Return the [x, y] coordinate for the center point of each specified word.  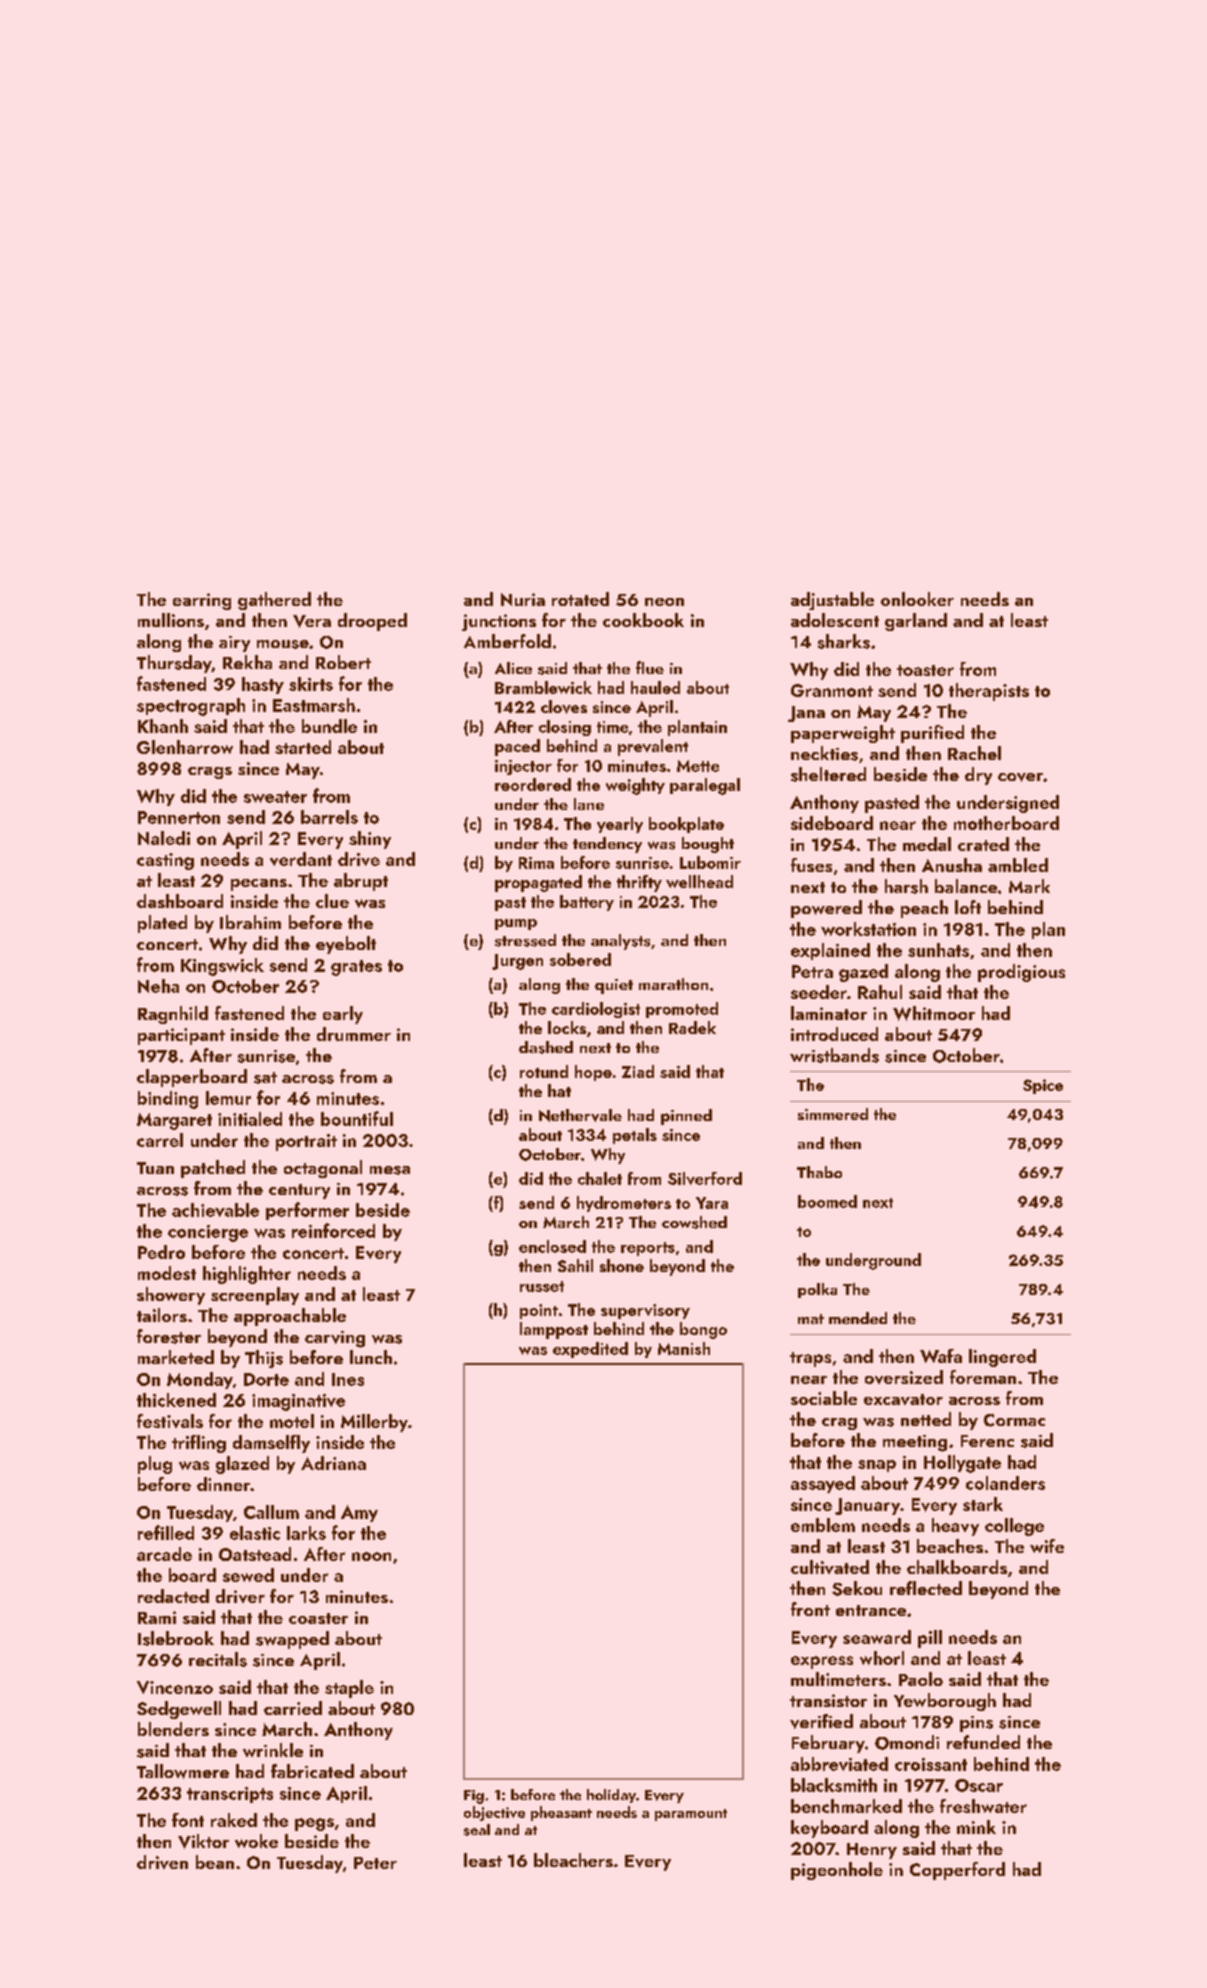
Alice [513, 668]
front [810, 1609]
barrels [329, 817]
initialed [250, 1119]
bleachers [573, 1860]
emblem [823, 1525]
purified [932, 734]
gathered [274, 601]
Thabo [819, 1172]
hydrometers [624, 1204]
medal [927, 844]
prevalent [653, 747]
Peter [375, 1863]
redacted [173, 1596]
